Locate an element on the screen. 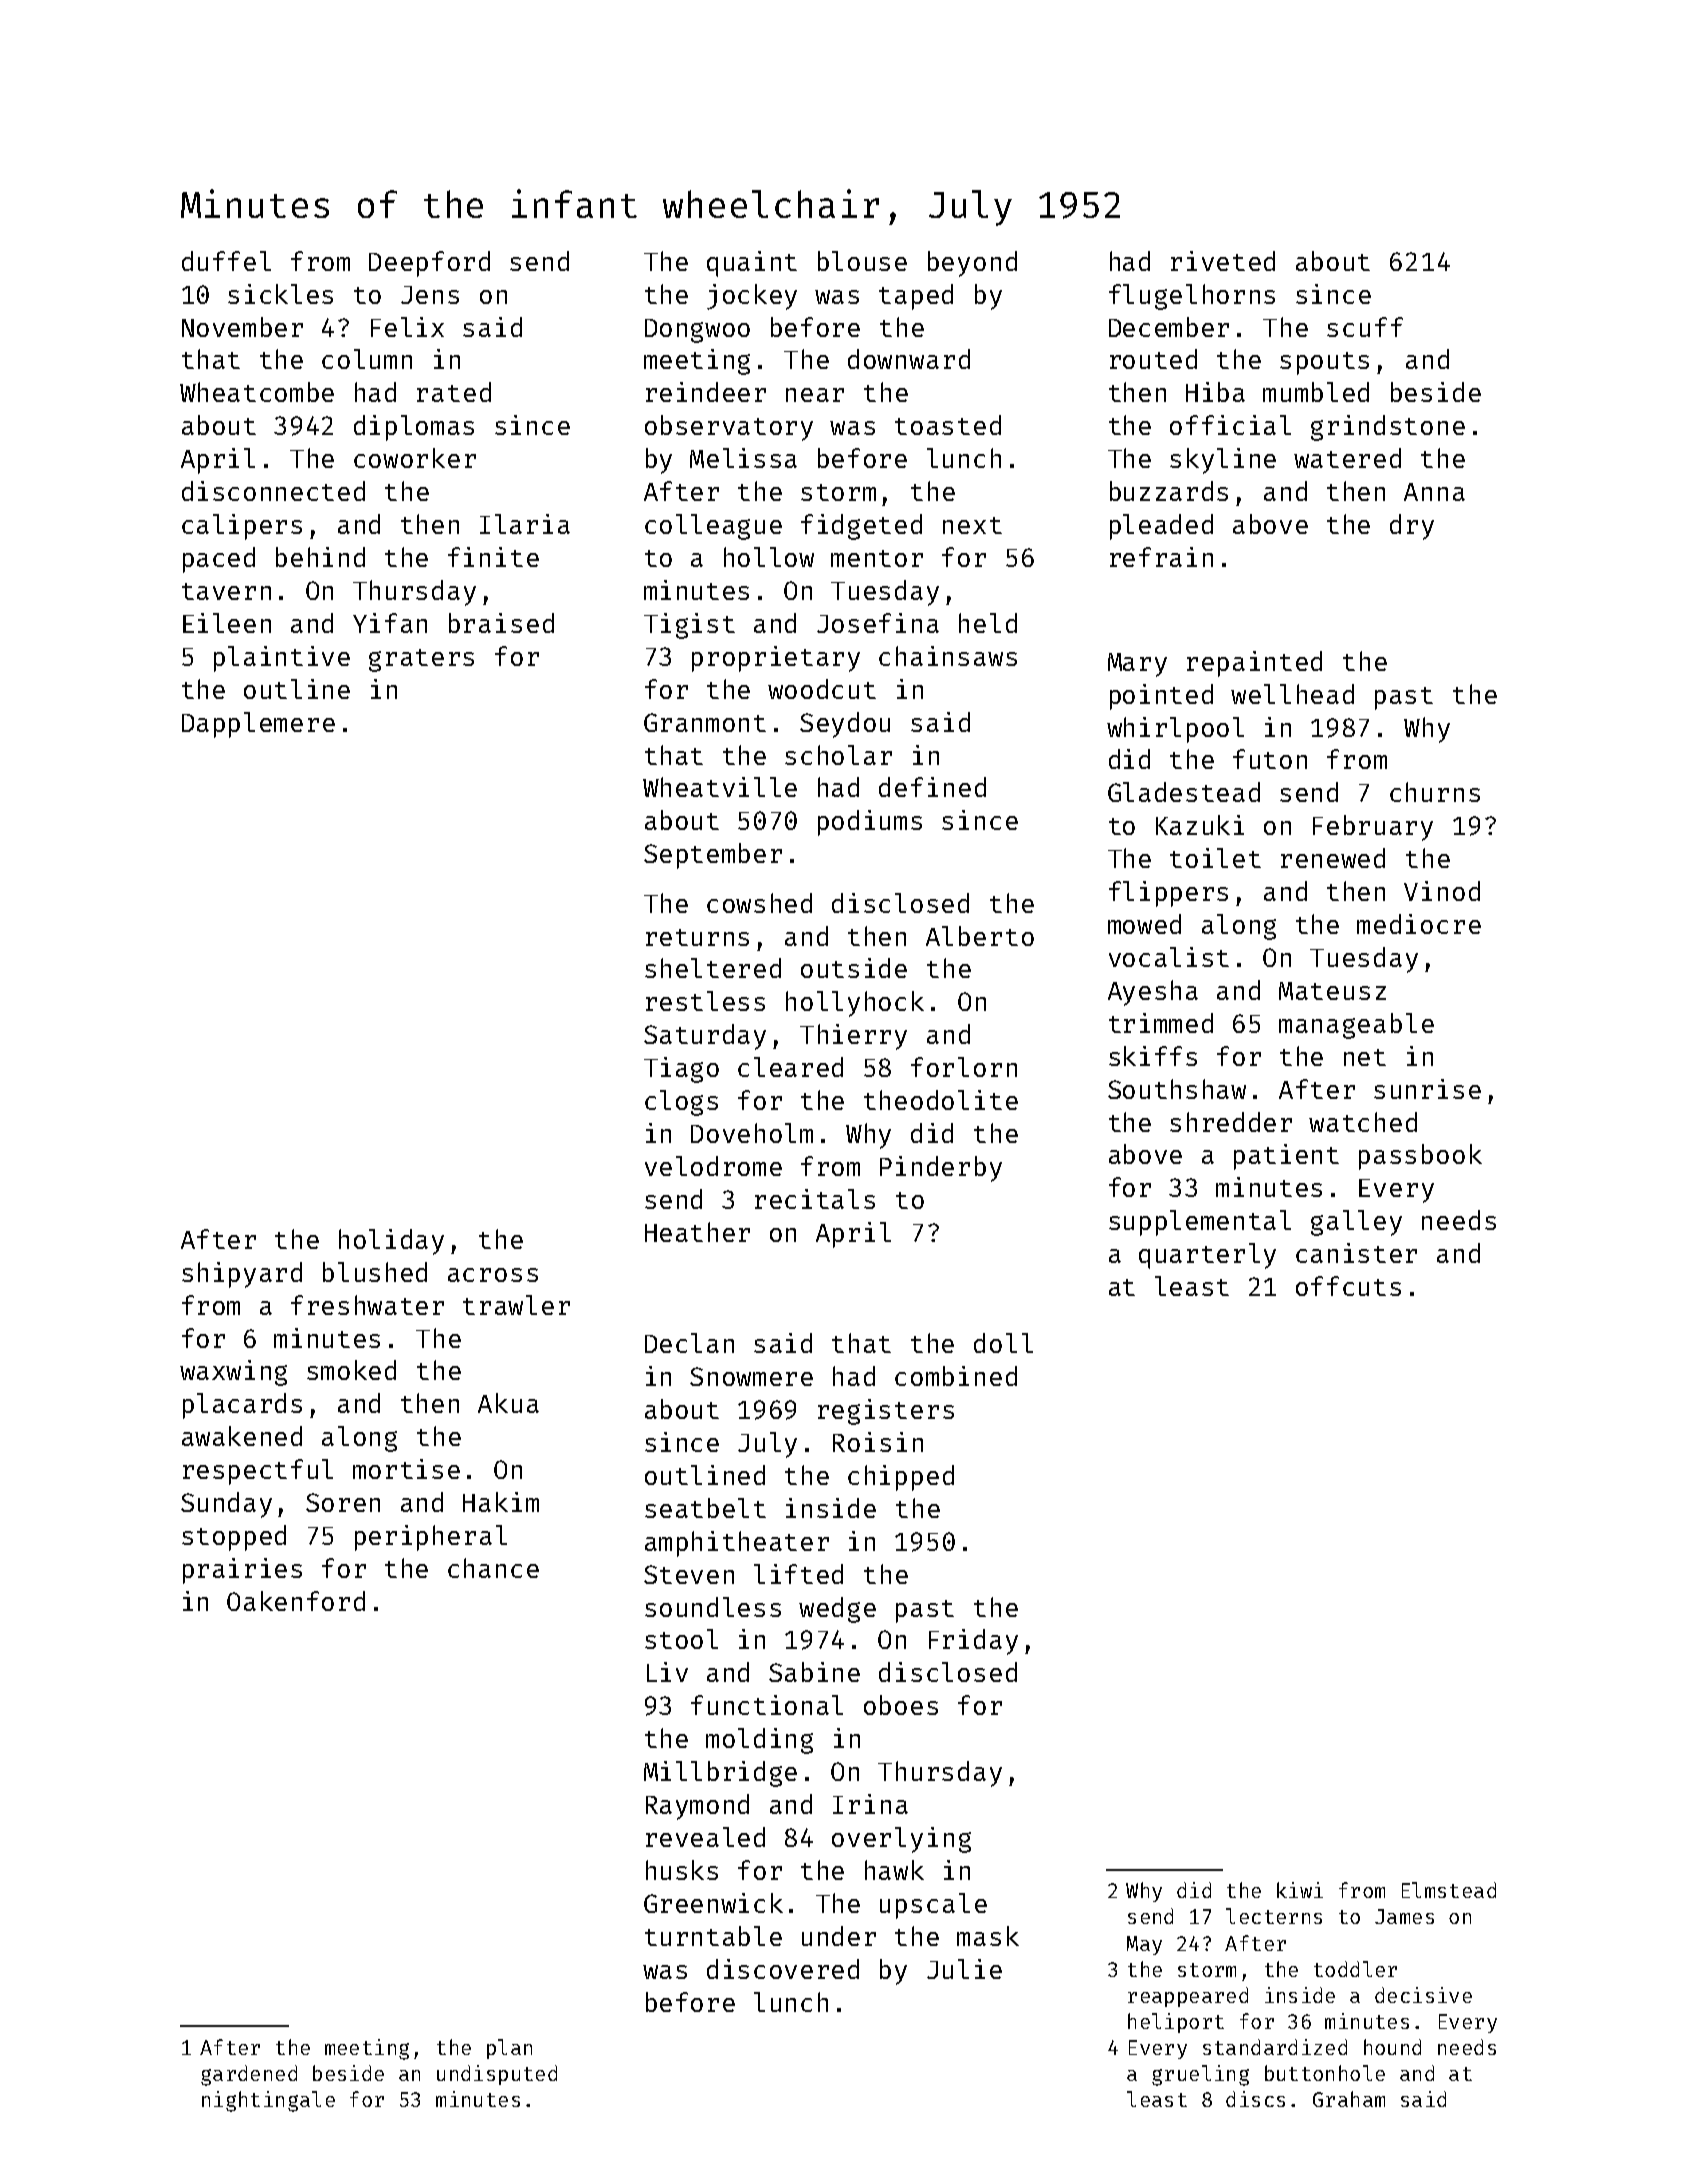  discovered is located at coordinates (783, 1969).
